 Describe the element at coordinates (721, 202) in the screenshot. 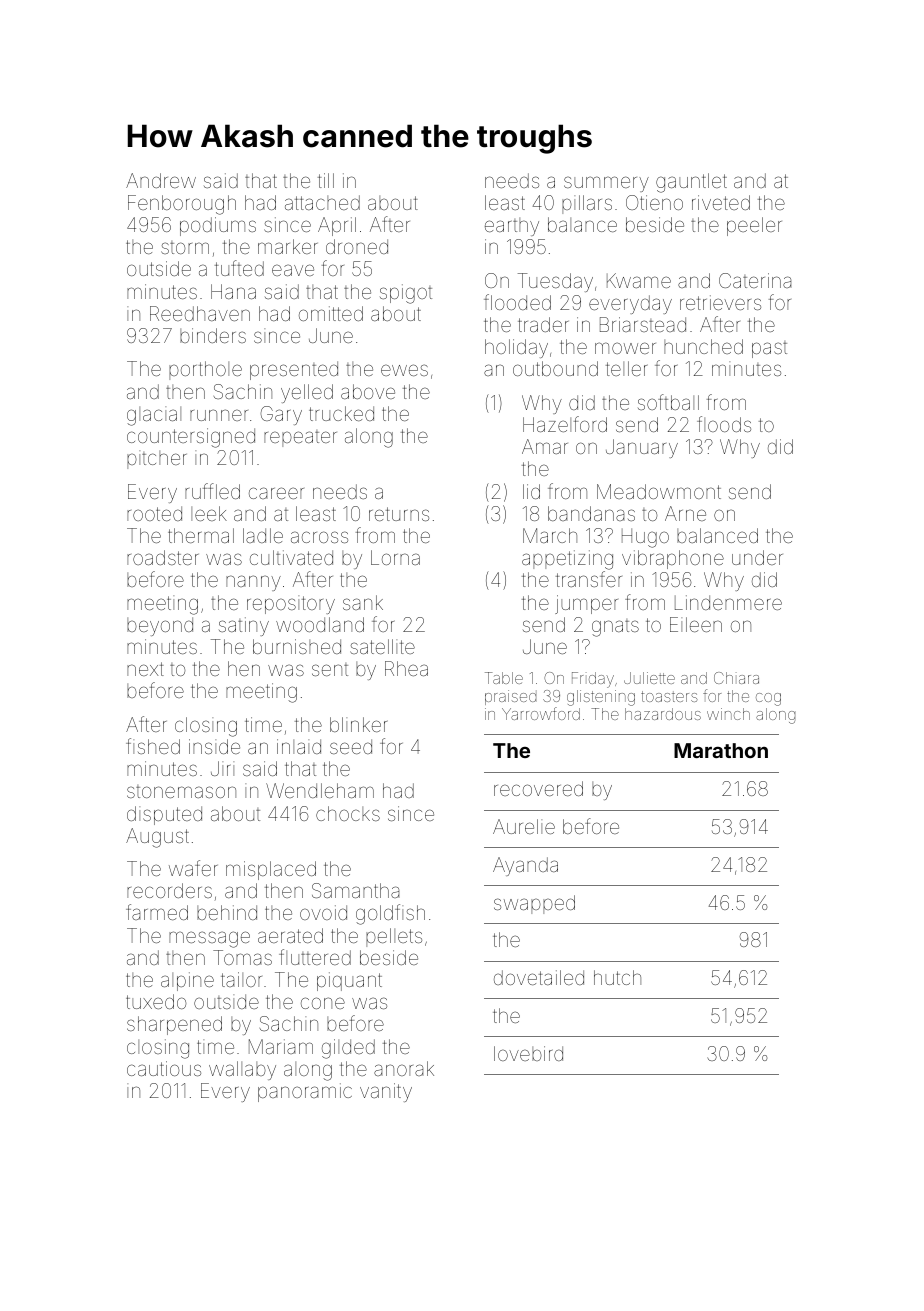

I see `riveted` at that location.
